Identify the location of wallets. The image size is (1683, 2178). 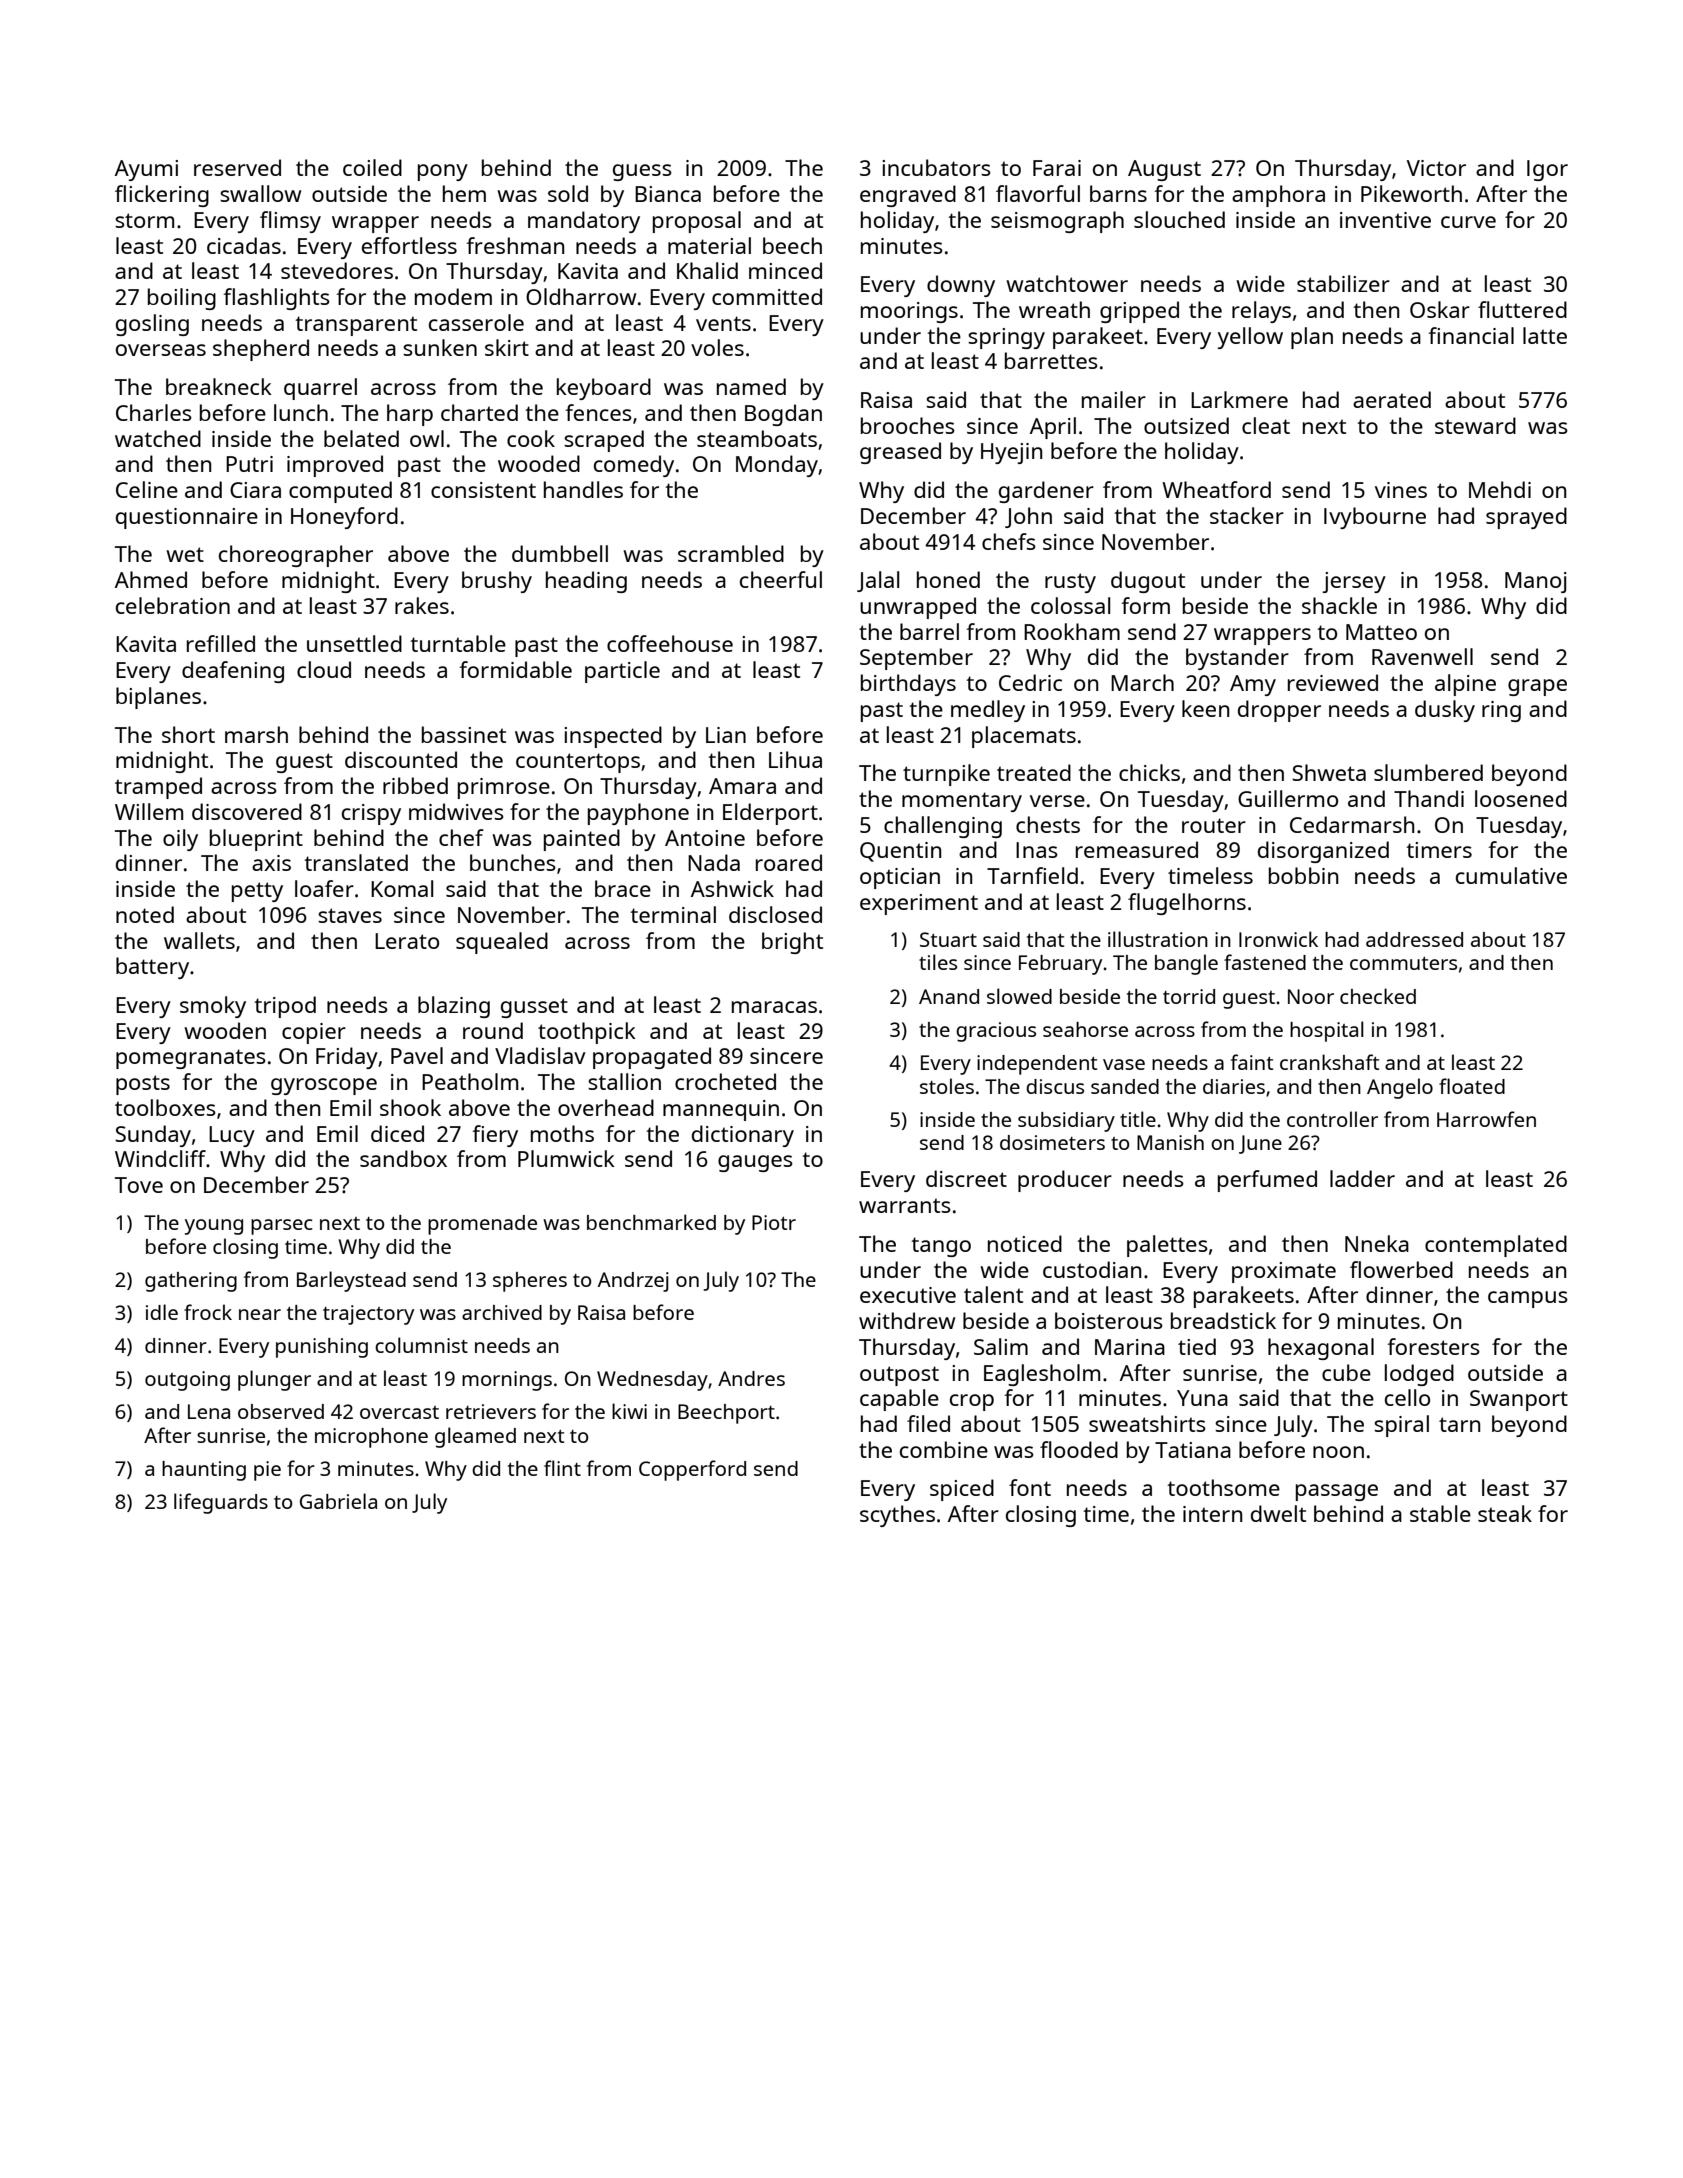
(199, 940).
